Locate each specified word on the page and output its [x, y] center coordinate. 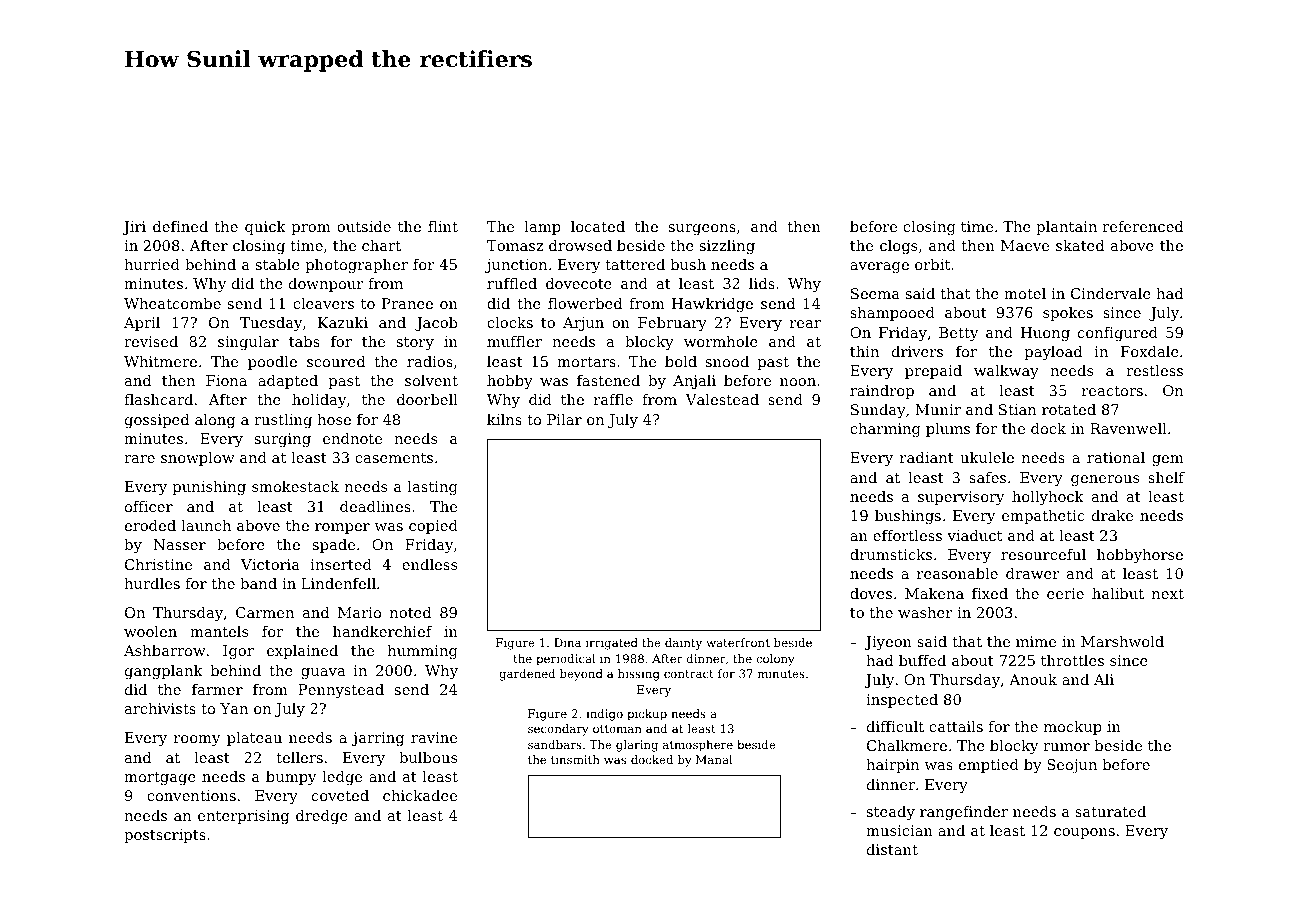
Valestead [722, 399]
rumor [1066, 747]
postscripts [165, 836]
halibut [1118, 593]
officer [149, 506]
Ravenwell [1128, 428]
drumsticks [891, 554]
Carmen [265, 612]
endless [429, 564]
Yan [234, 708]
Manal [714, 759]
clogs [898, 247]
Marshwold [1122, 641]
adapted [288, 382]
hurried [152, 264]
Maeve [1025, 245]
